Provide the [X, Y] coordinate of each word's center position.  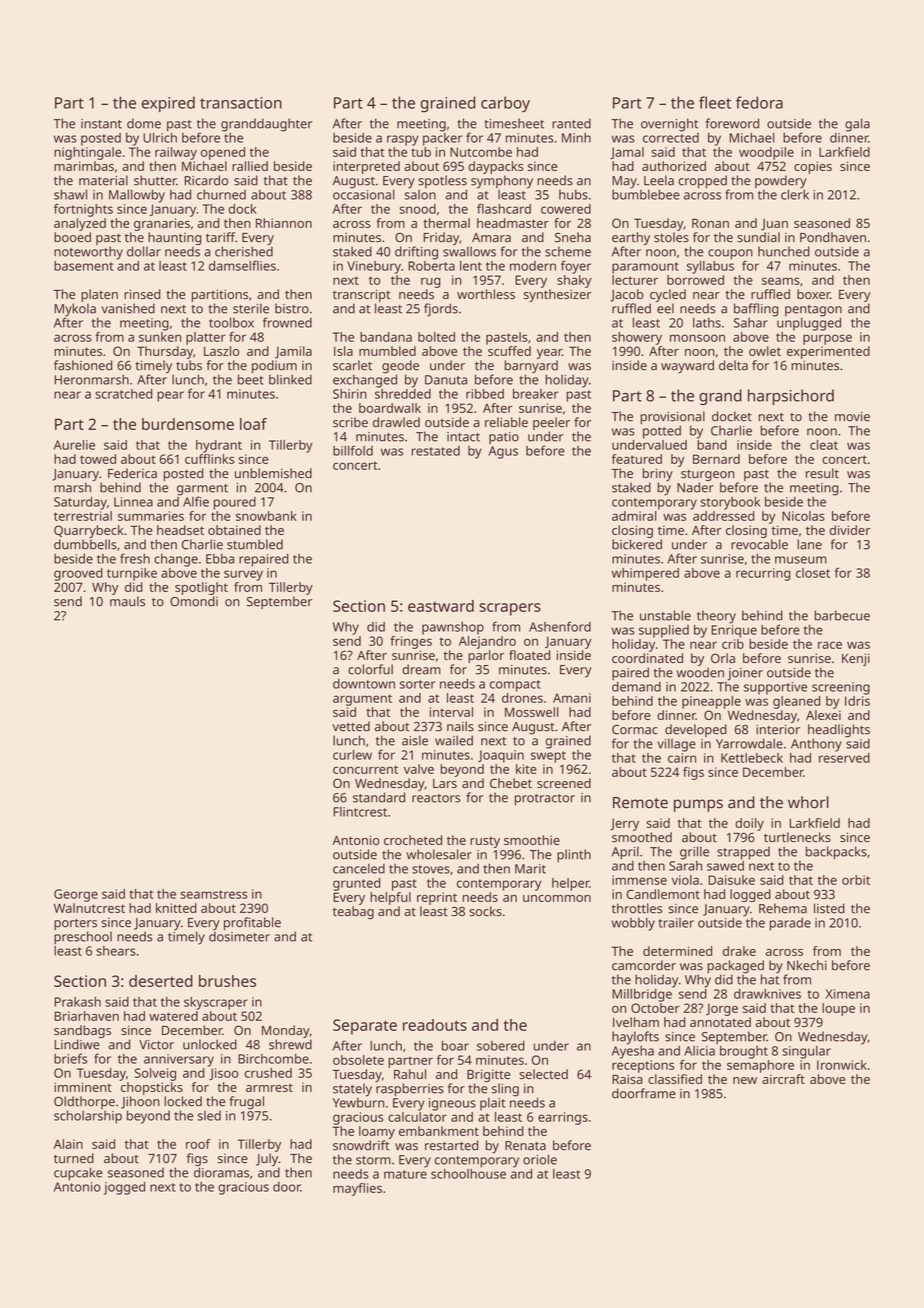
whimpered [645, 574]
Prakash [77, 1002]
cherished [244, 251]
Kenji [856, 659]
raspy [403, 140]
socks [485, 911]
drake [739, 951]
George [76, 895]
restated [435, 451]
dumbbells [85, 544]
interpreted [366, 167]
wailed [454, 740]
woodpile [766, 153]
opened [223, 153]
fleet [715, 102]
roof [198, 1144]
